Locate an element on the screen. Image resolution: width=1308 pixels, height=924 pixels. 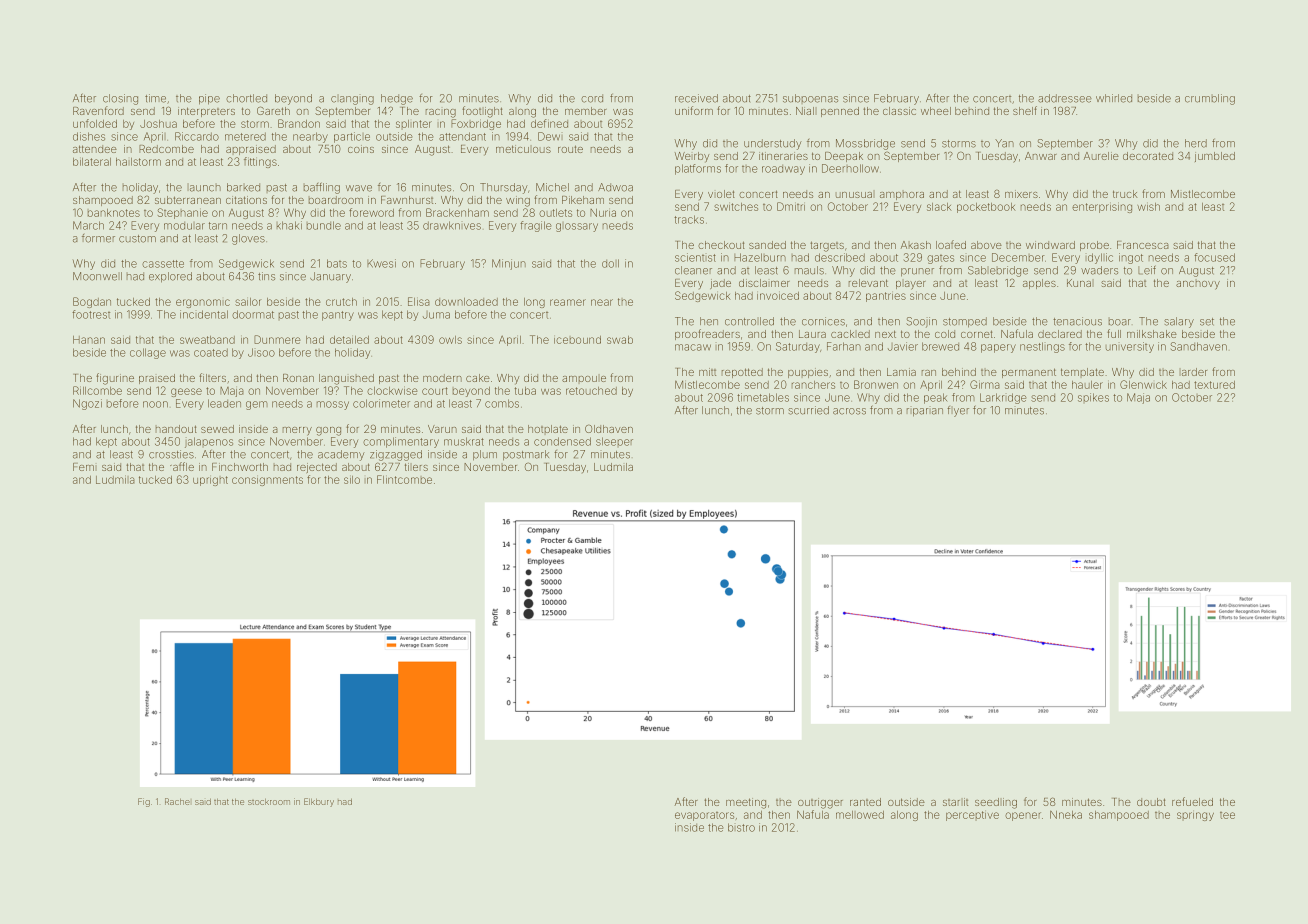
windward is located at coordinates (1050, 245).
